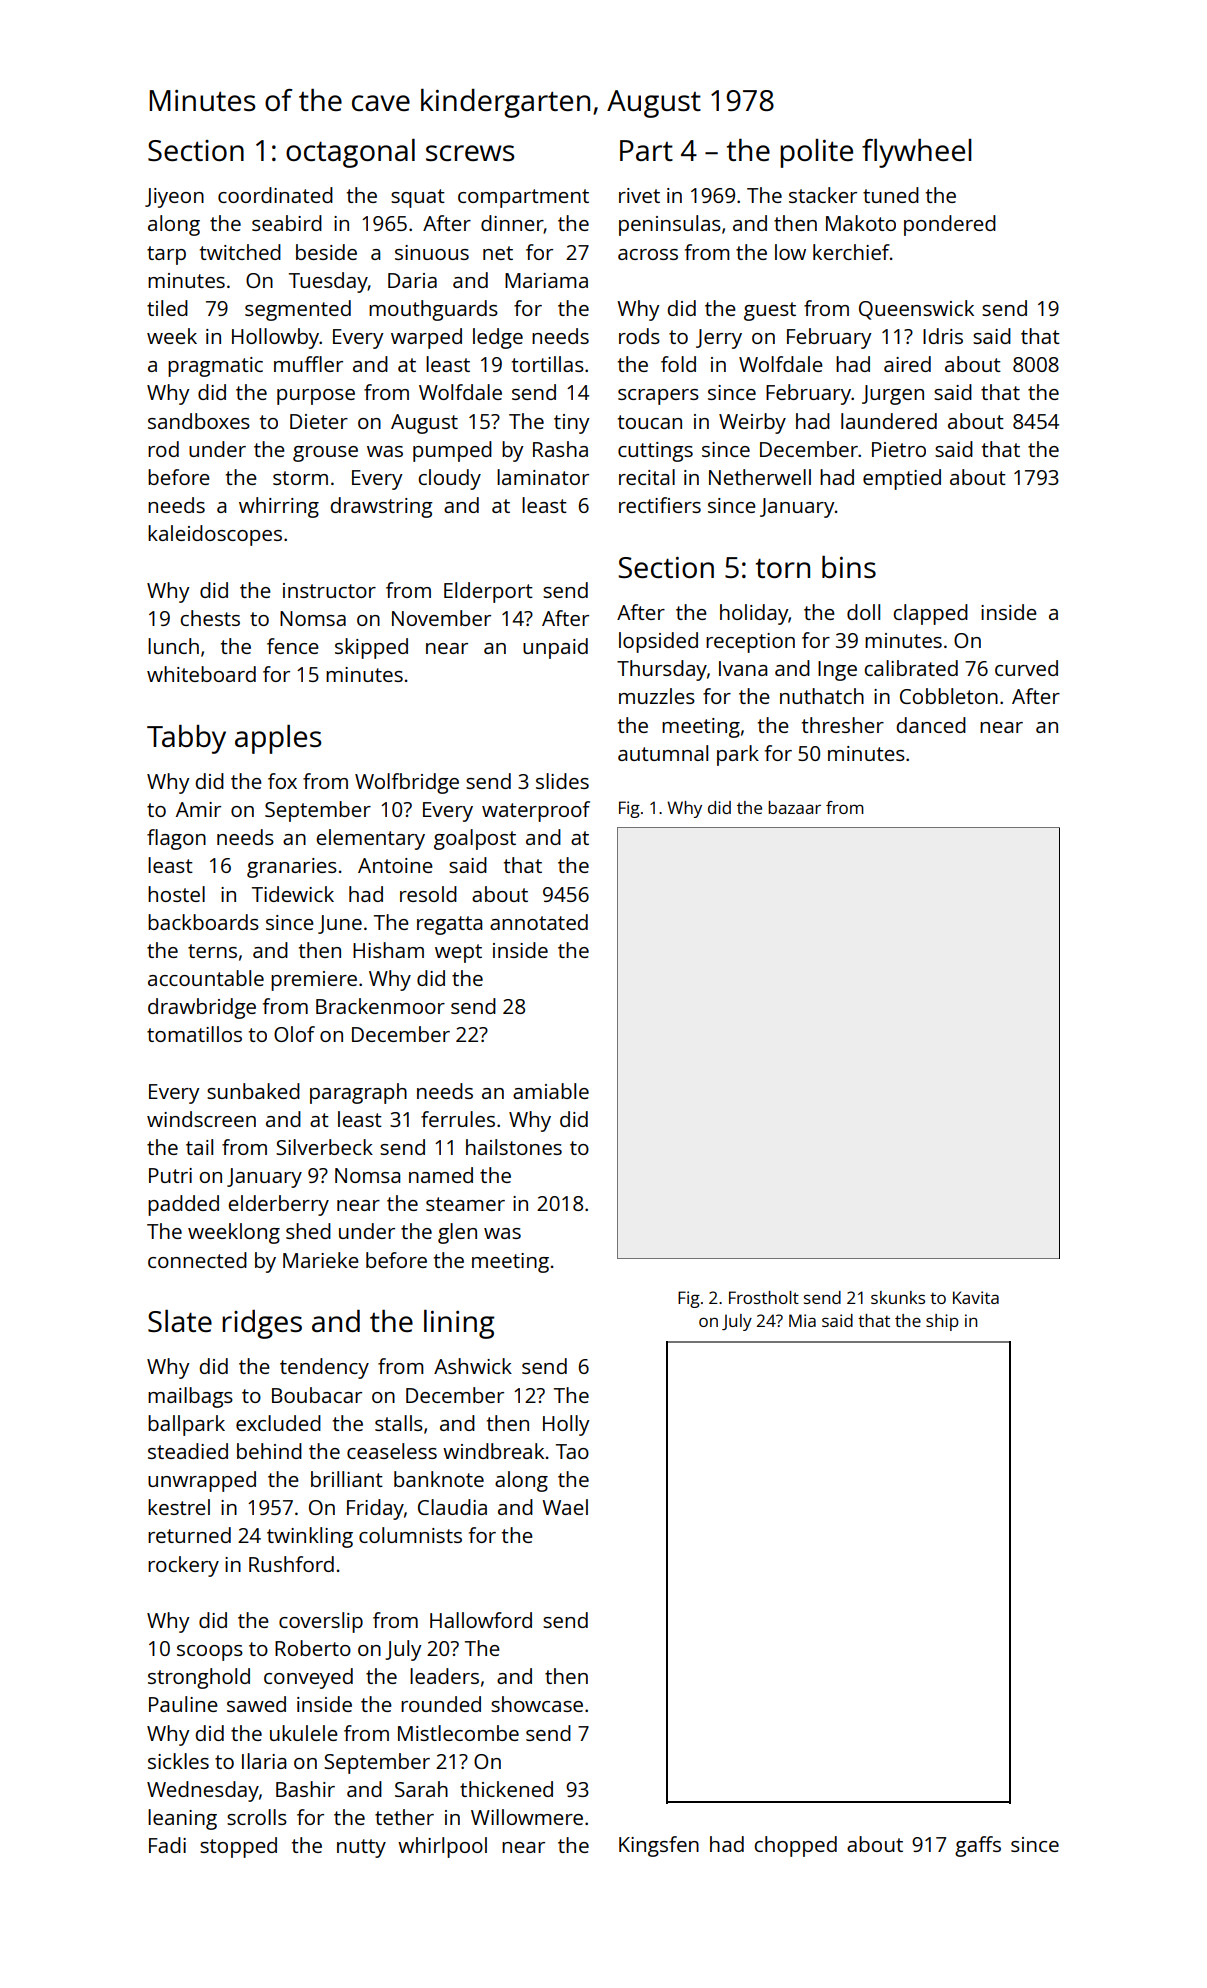 The width and height of the screenshot is (1207, 1988). What do you see at coordinates (931, 725) in the screenshot?
I see `danced` at bounding box center [931, 725].
